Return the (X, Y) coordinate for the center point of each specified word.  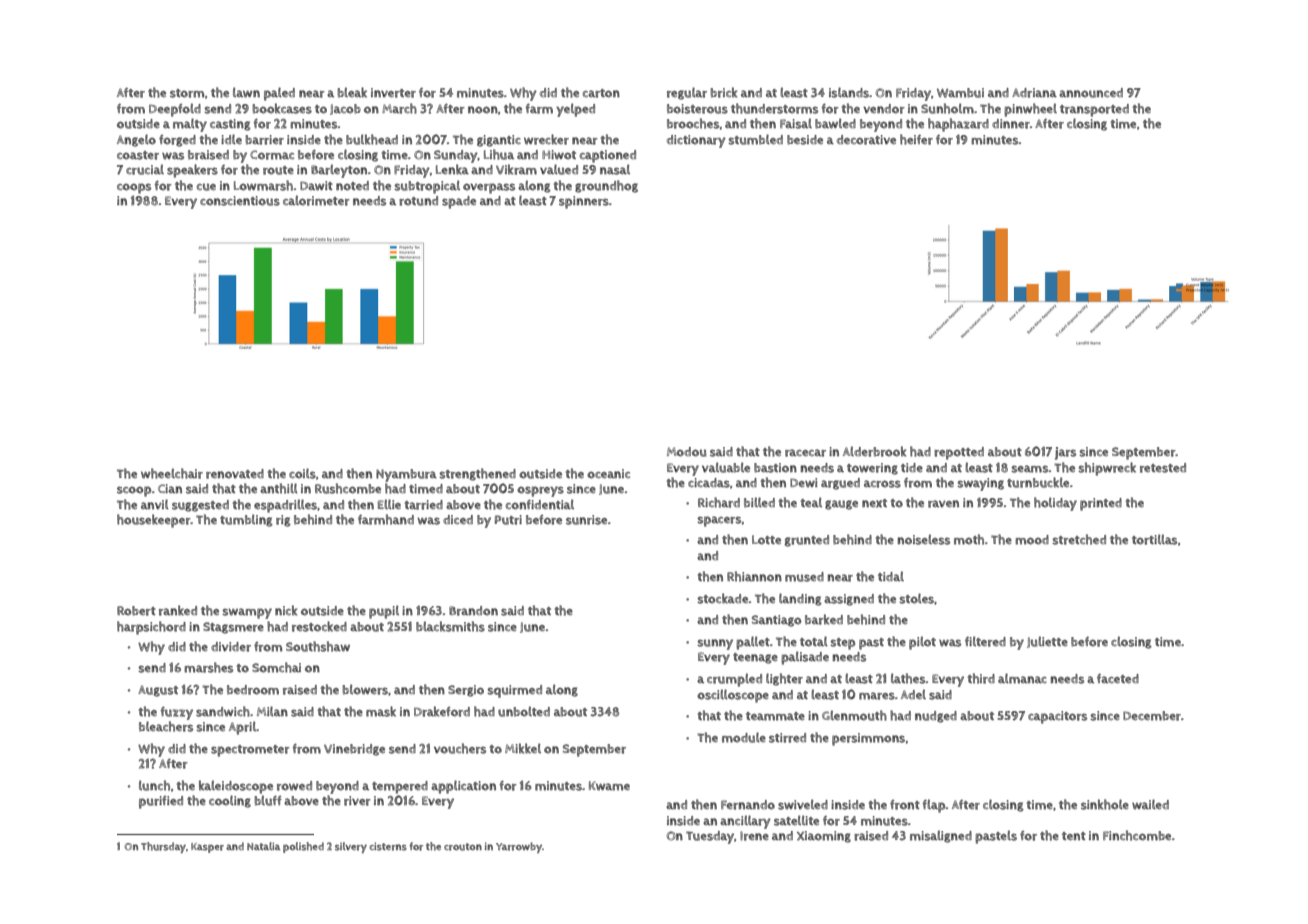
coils (302, 473)
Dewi (803, 483)
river (357, 801)
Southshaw (318, 646)
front (905, 805)
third (981, 678)
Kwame (609, 786)
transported (1094, 110)
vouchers (460, 748)
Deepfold (175, 110)
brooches (693, 123)
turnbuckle (1038, 482)
